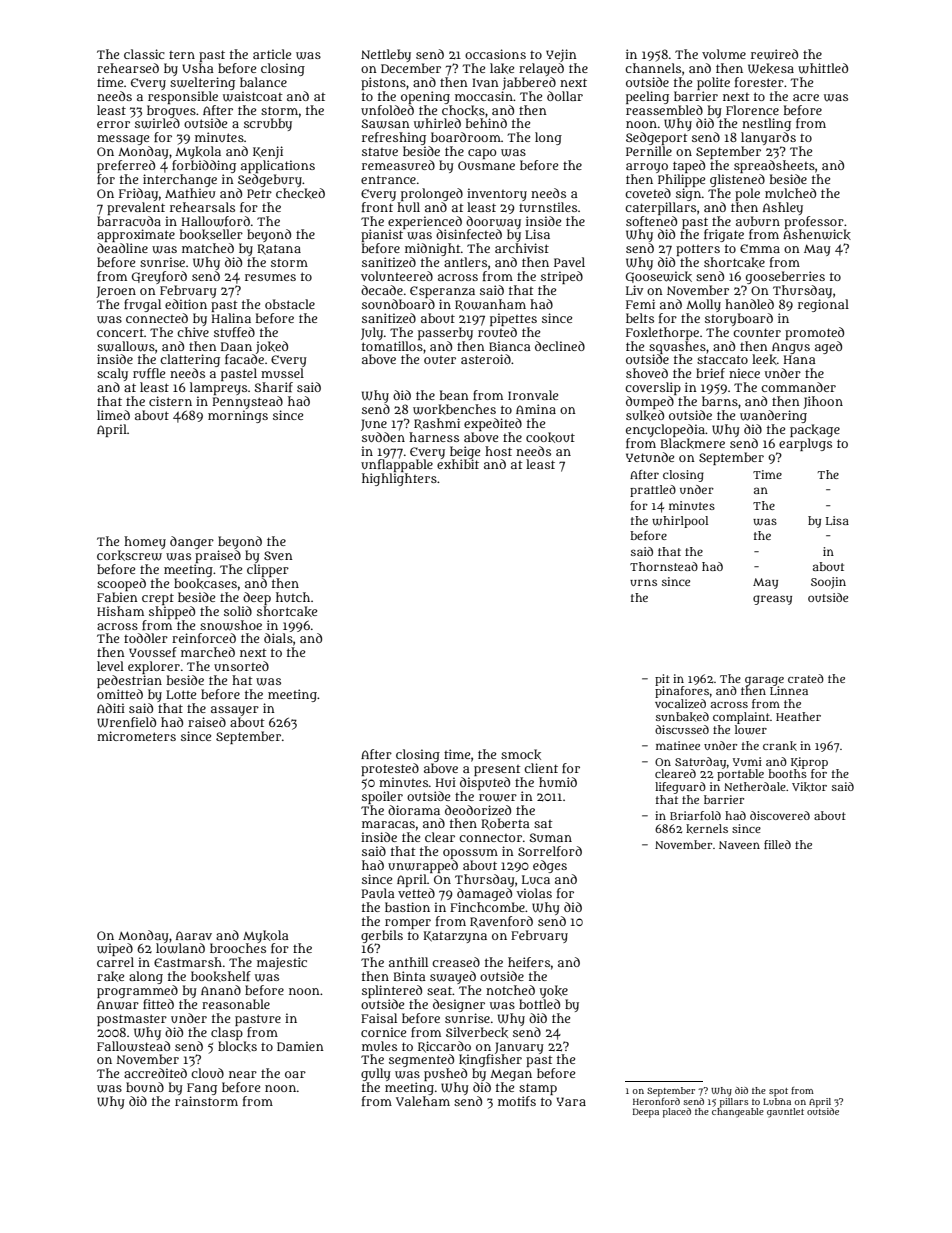 The height and width of the screenshot is (1233, 952). What do you see at coordinates (738, 1113) in the screenshot?
I see `changeable` at bounding box center [738, 1113].
